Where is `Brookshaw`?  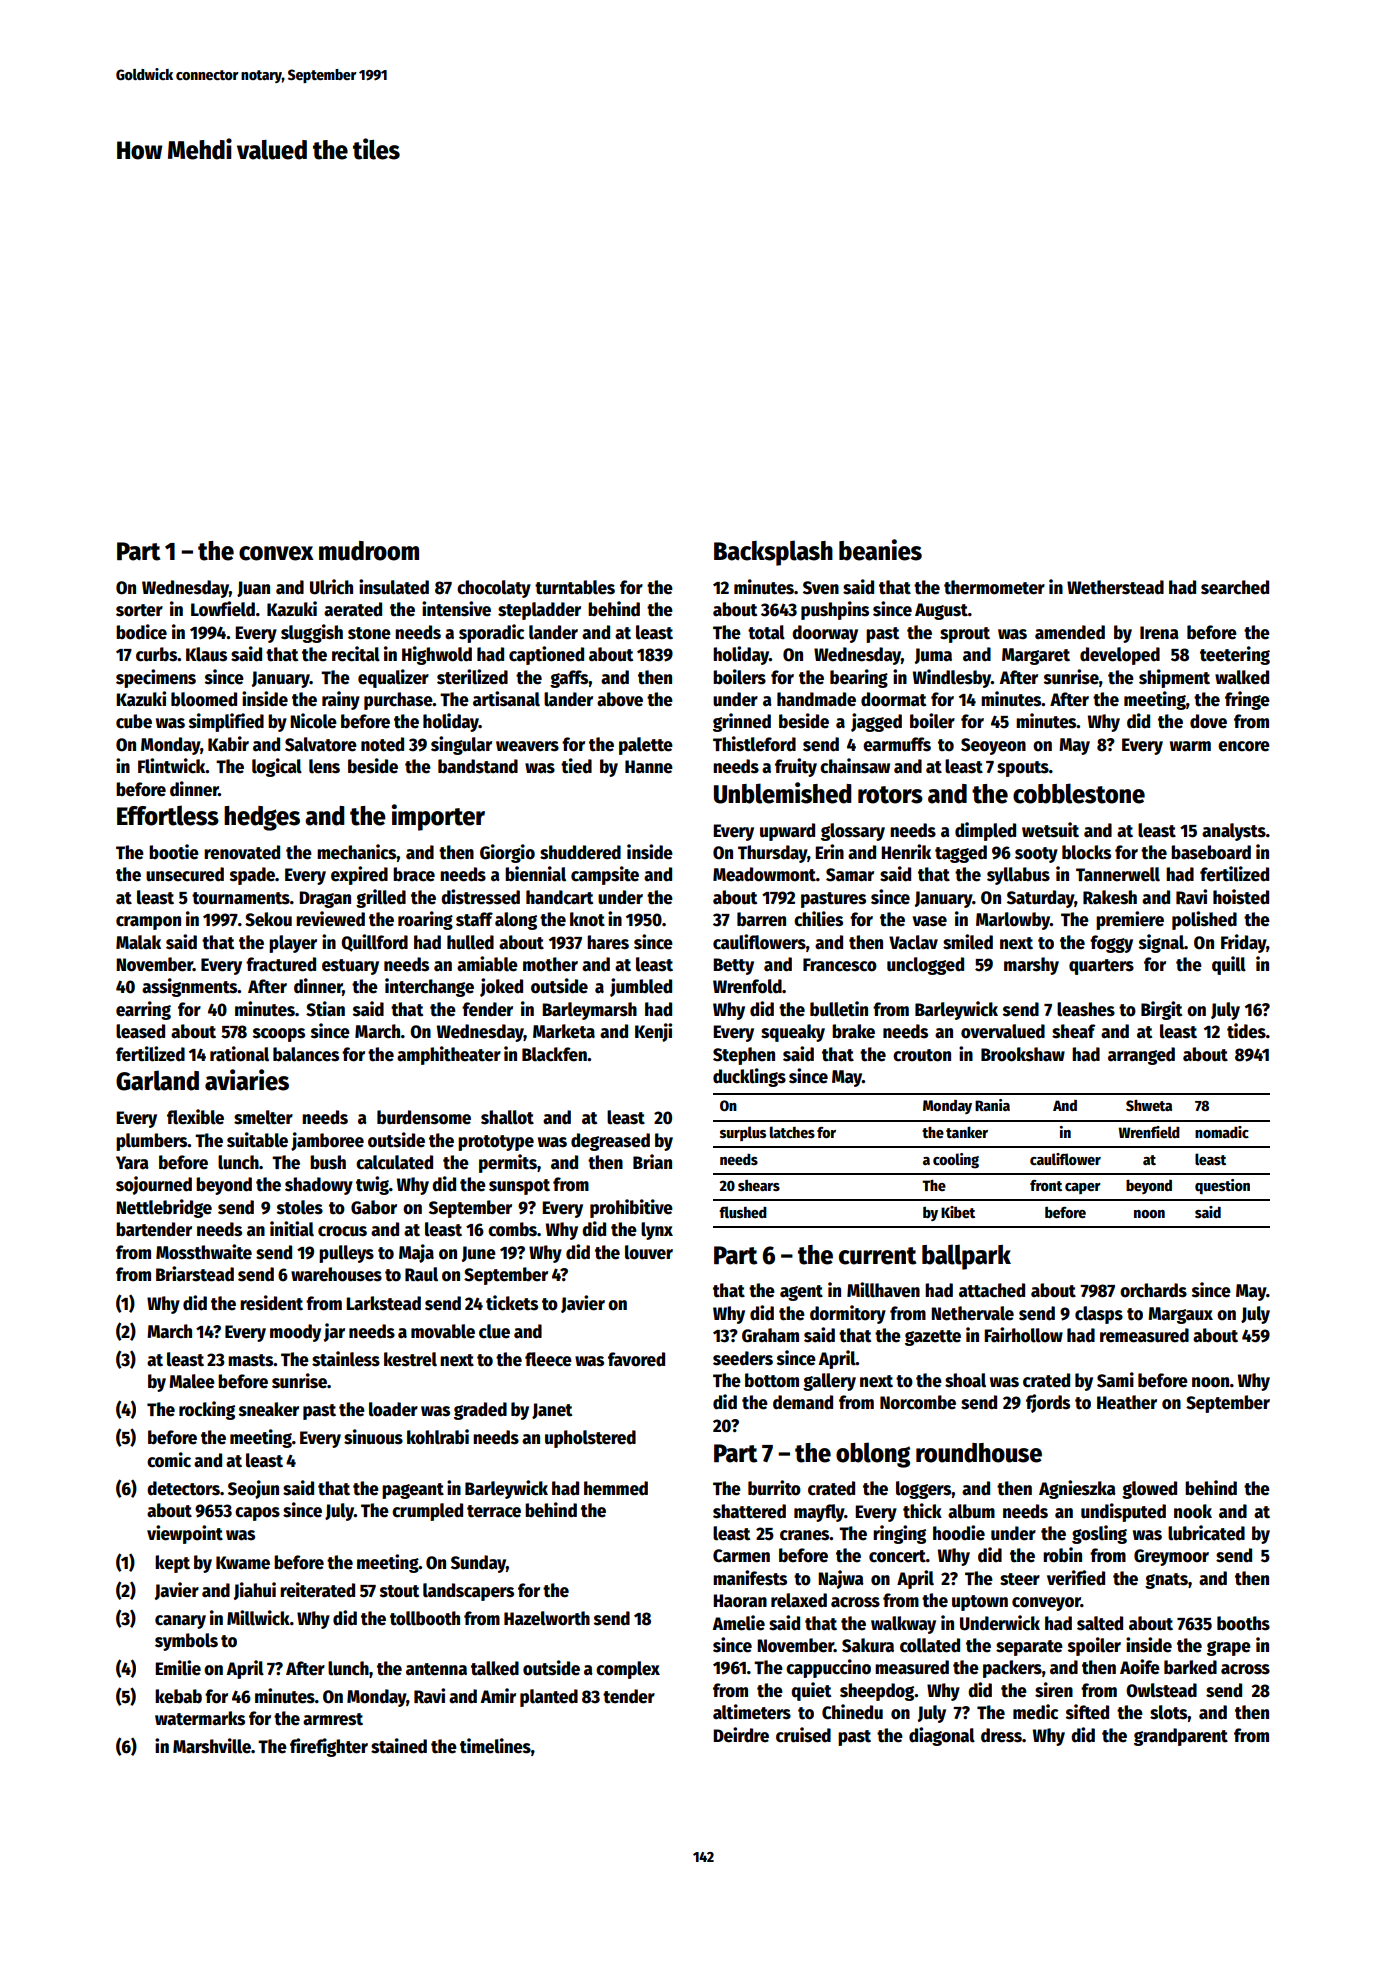 Brookshaw is located at coordinates (1023, 1054).
